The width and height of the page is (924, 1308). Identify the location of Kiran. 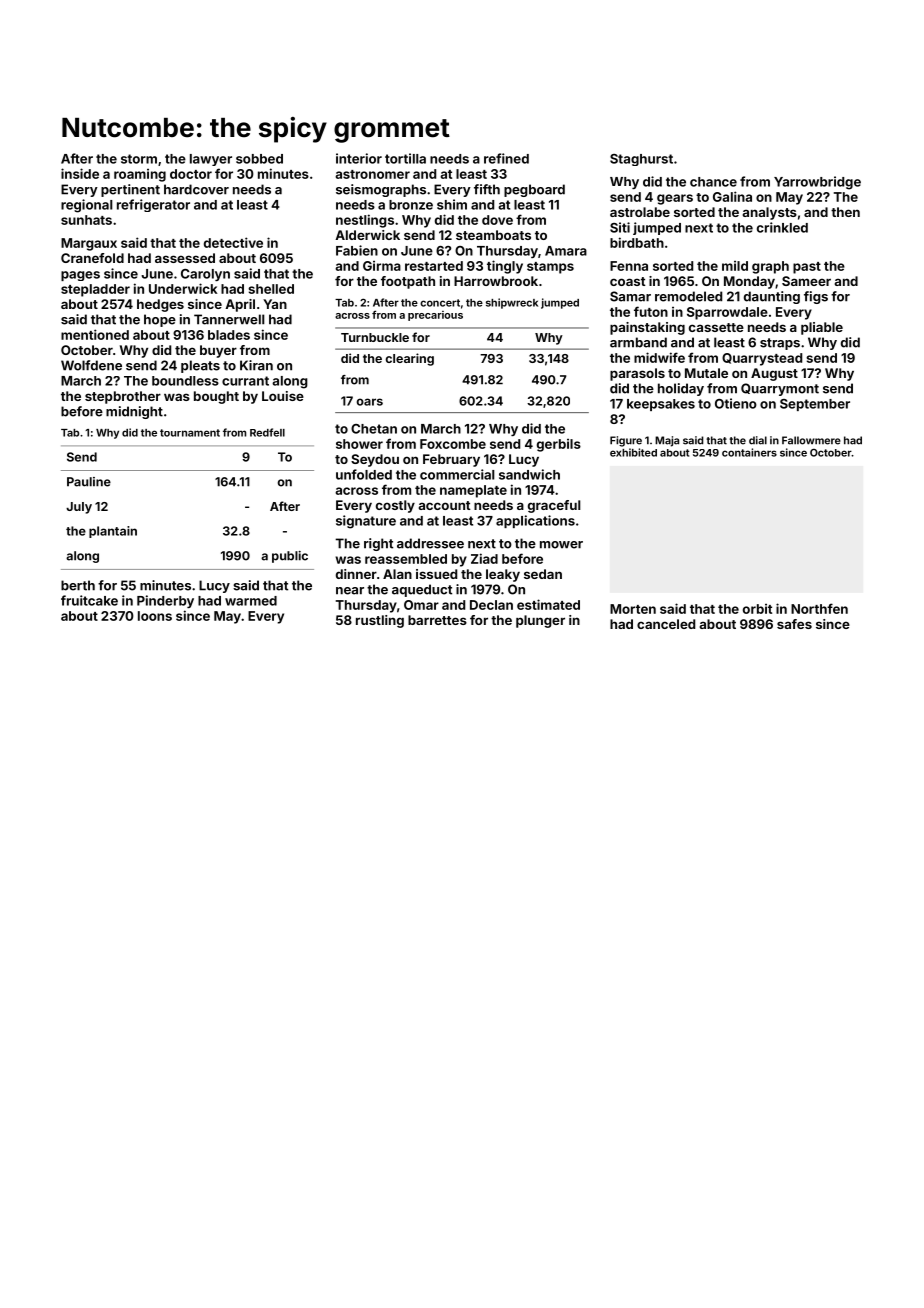
(256, 365).
